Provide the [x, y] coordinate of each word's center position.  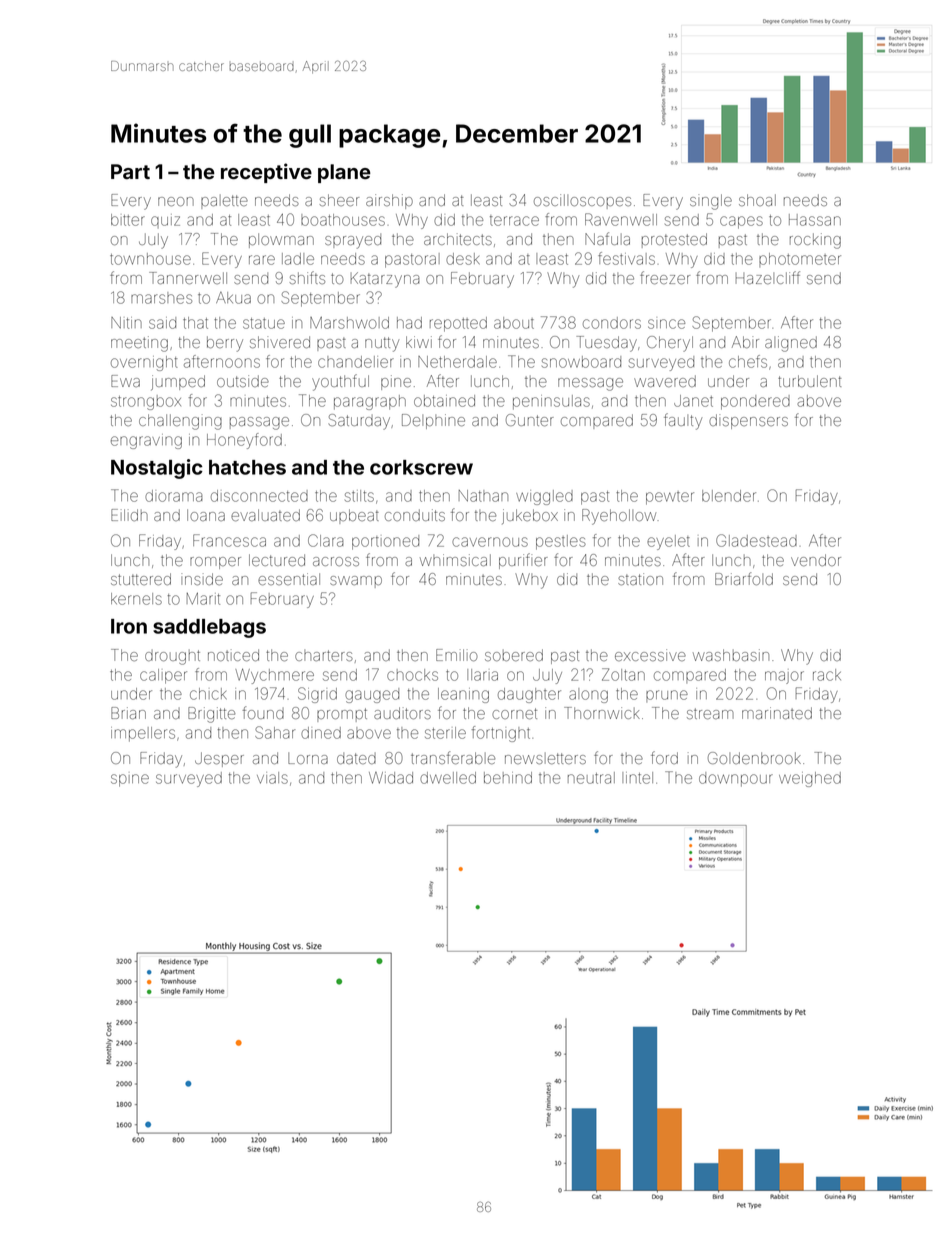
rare [262, 260]
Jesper [219, 759]
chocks [412, 675]
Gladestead [756, 540]
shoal [757, 200]
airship [389, 201]
